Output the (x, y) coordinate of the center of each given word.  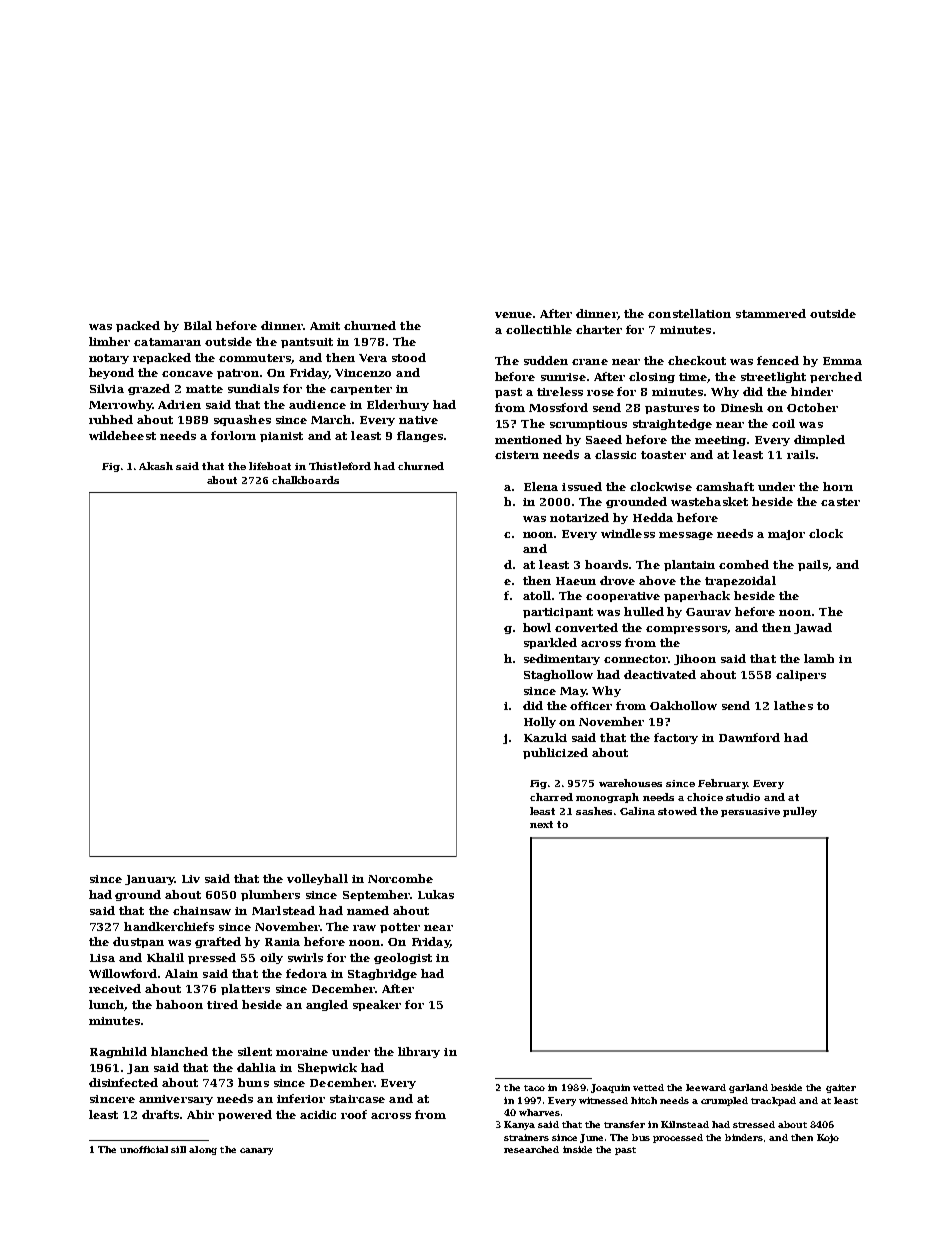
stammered (771, 313)
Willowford (123, 973)
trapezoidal (740, 581)
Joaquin (610, 1088)
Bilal (198, 325)
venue (513, 315)
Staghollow (558, 675)
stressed (754, 1124)
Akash (156, 466)
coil (783, 423)
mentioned (528, 439)
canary (256, 1151)
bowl (537, 627)
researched (531, 1149)
